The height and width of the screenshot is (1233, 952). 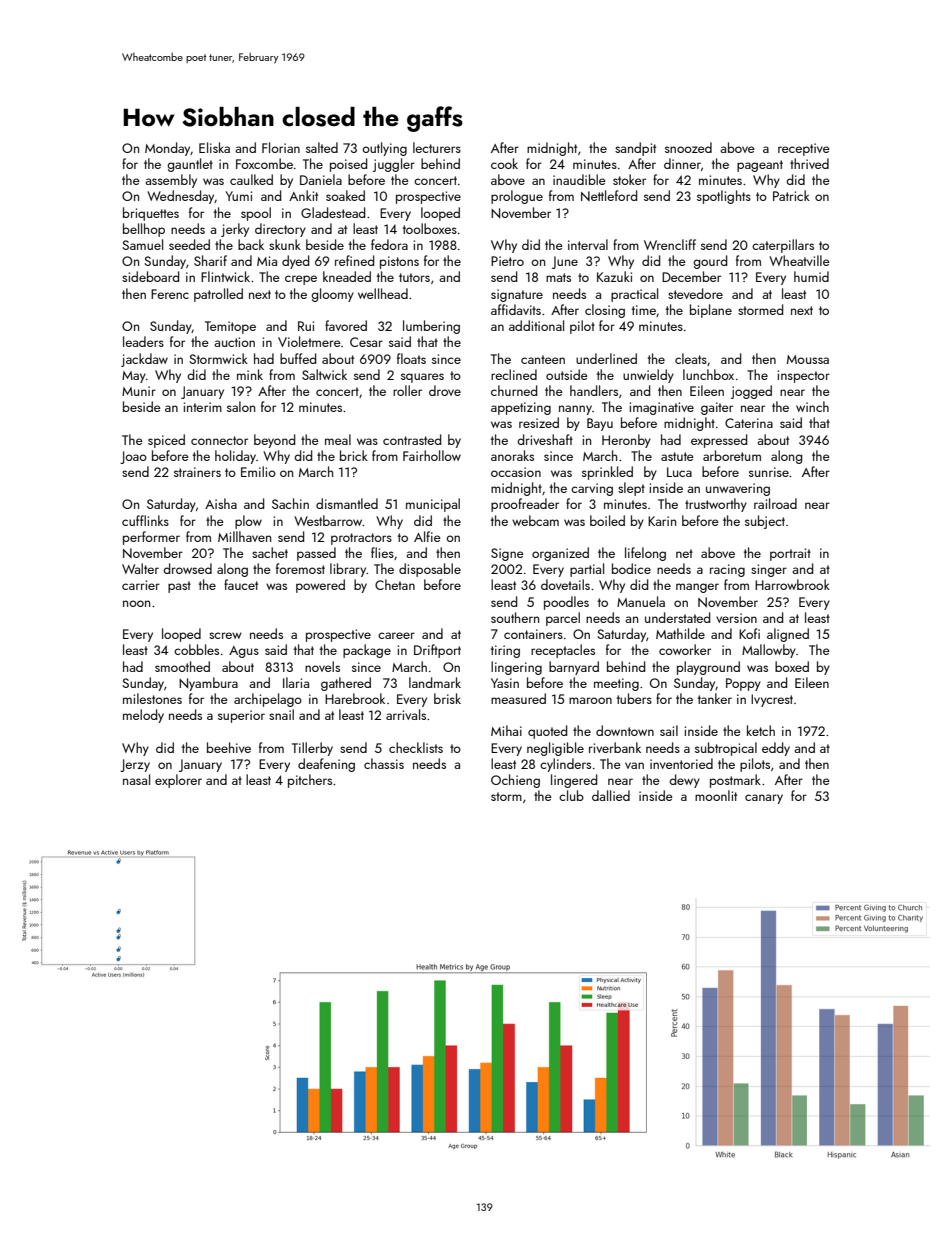 I want to click on appetizing, so click(x=521, y=408).
